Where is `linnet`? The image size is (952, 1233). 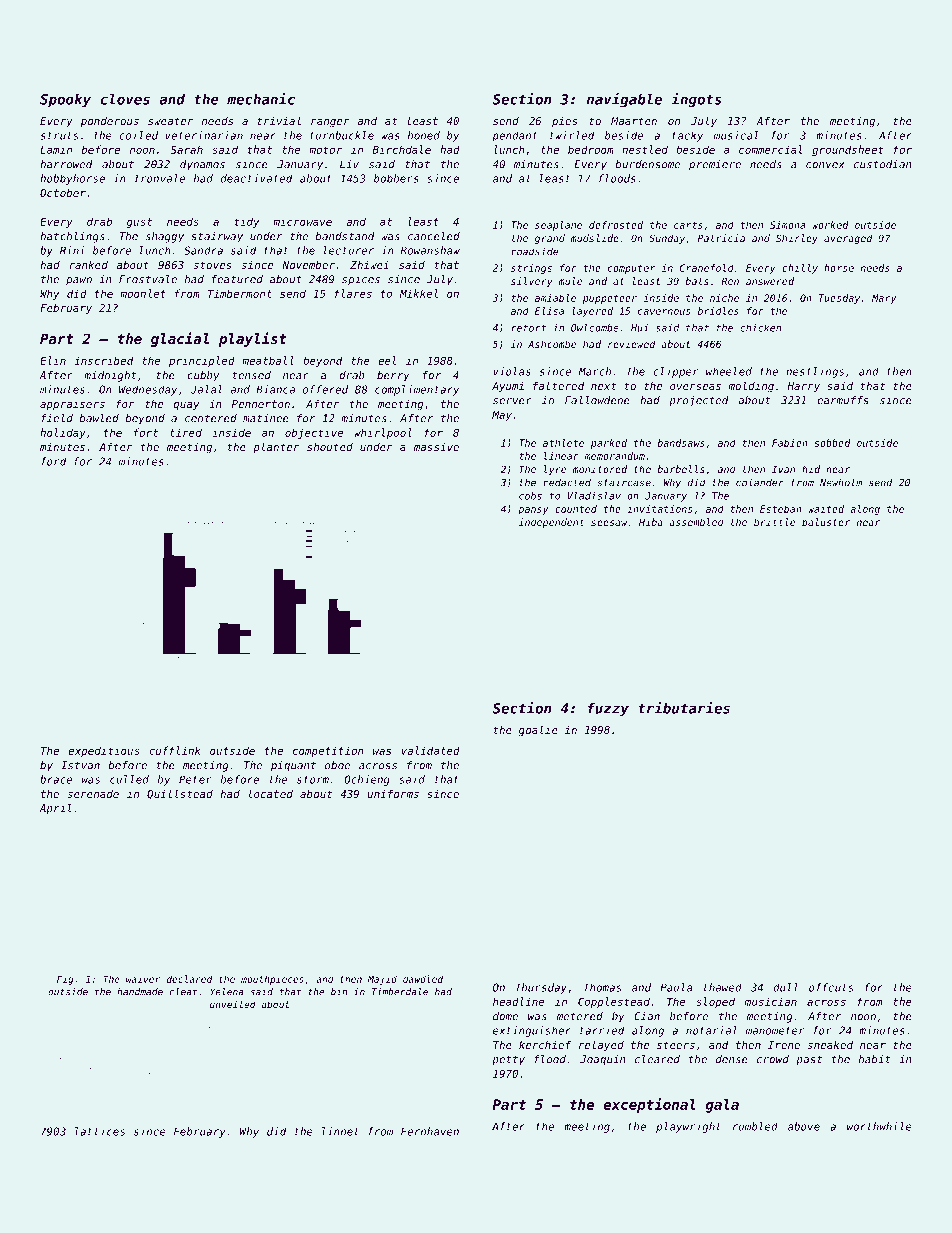 linnet is located at coordinates (340, 1131).
